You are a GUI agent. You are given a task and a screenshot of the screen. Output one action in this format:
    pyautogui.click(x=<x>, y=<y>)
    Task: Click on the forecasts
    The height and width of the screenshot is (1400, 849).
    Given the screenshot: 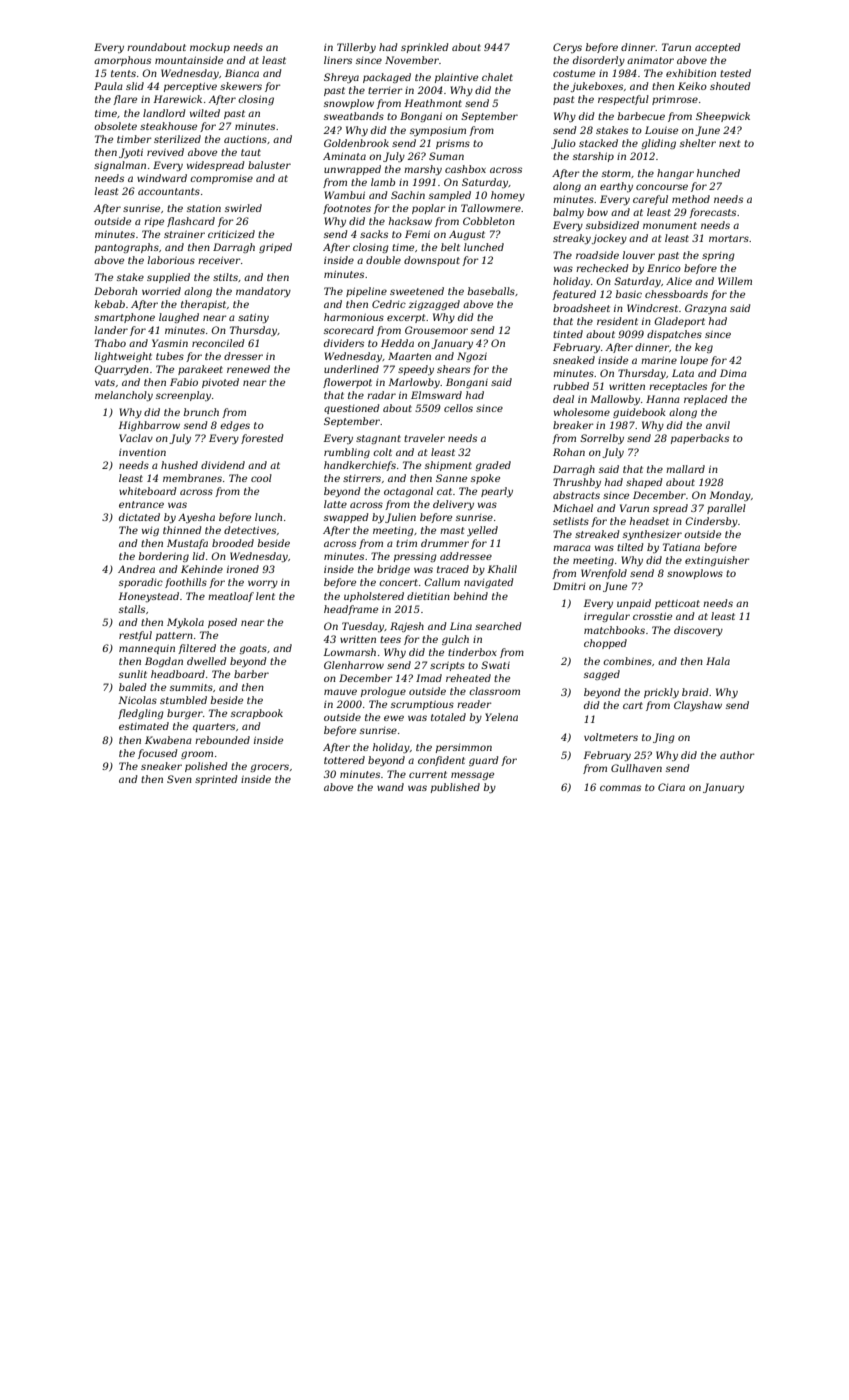 What is the action you would take?
    pyautogui.click(x=712, y=213)
